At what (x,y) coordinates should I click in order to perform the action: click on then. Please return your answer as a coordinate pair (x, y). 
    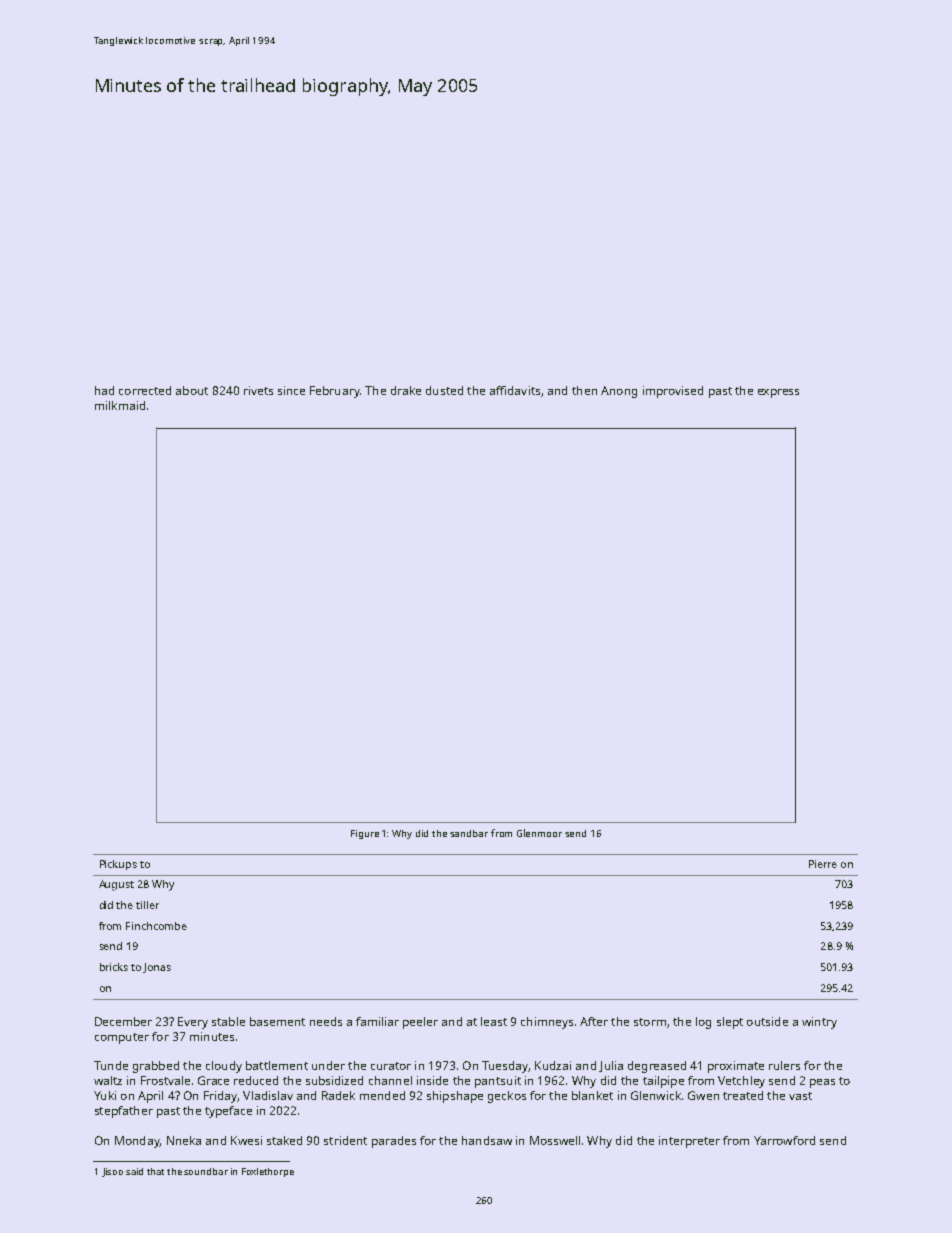
    Looking at the image, I should click on (584, 390).
